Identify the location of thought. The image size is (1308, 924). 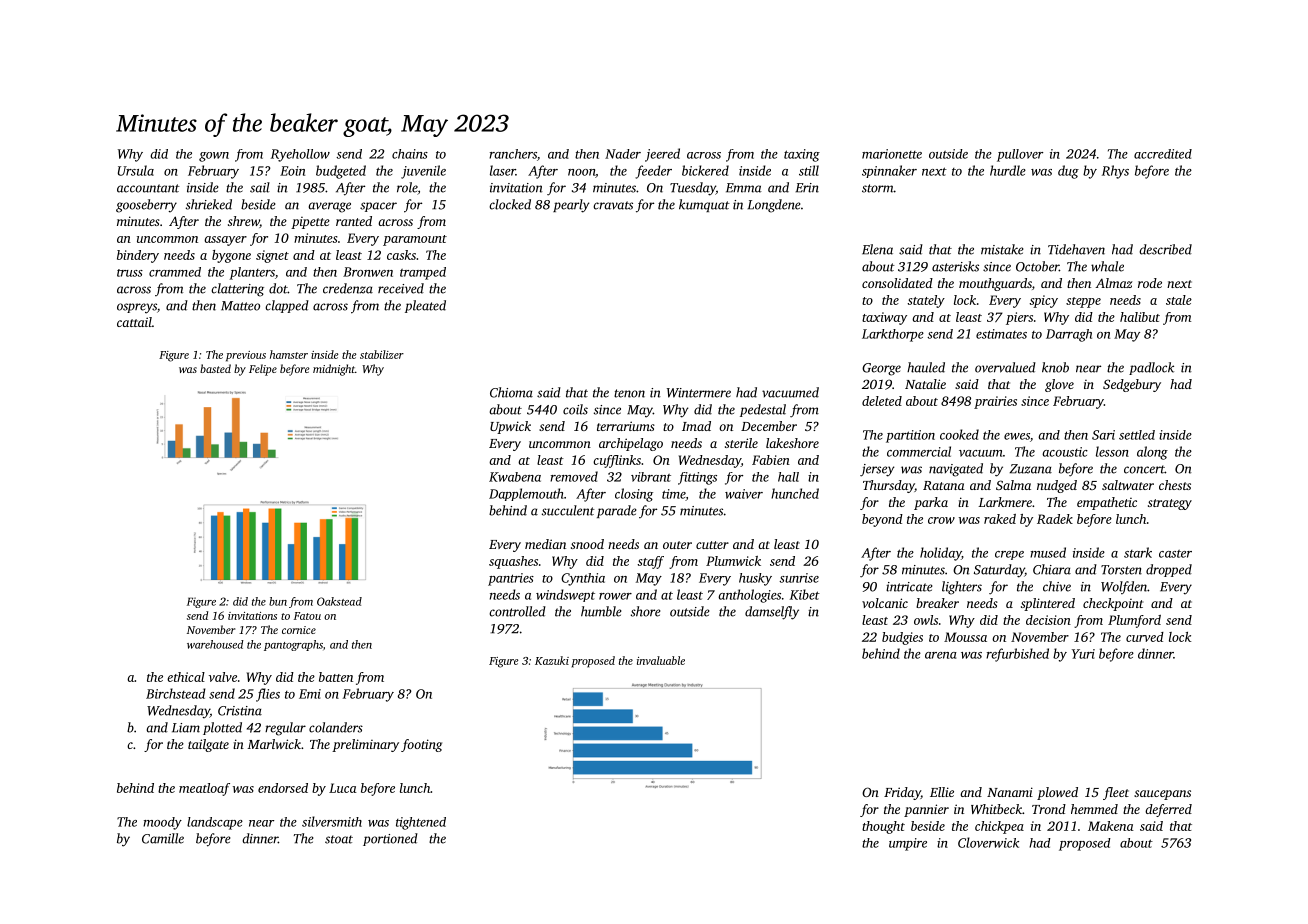
(883, 827).
